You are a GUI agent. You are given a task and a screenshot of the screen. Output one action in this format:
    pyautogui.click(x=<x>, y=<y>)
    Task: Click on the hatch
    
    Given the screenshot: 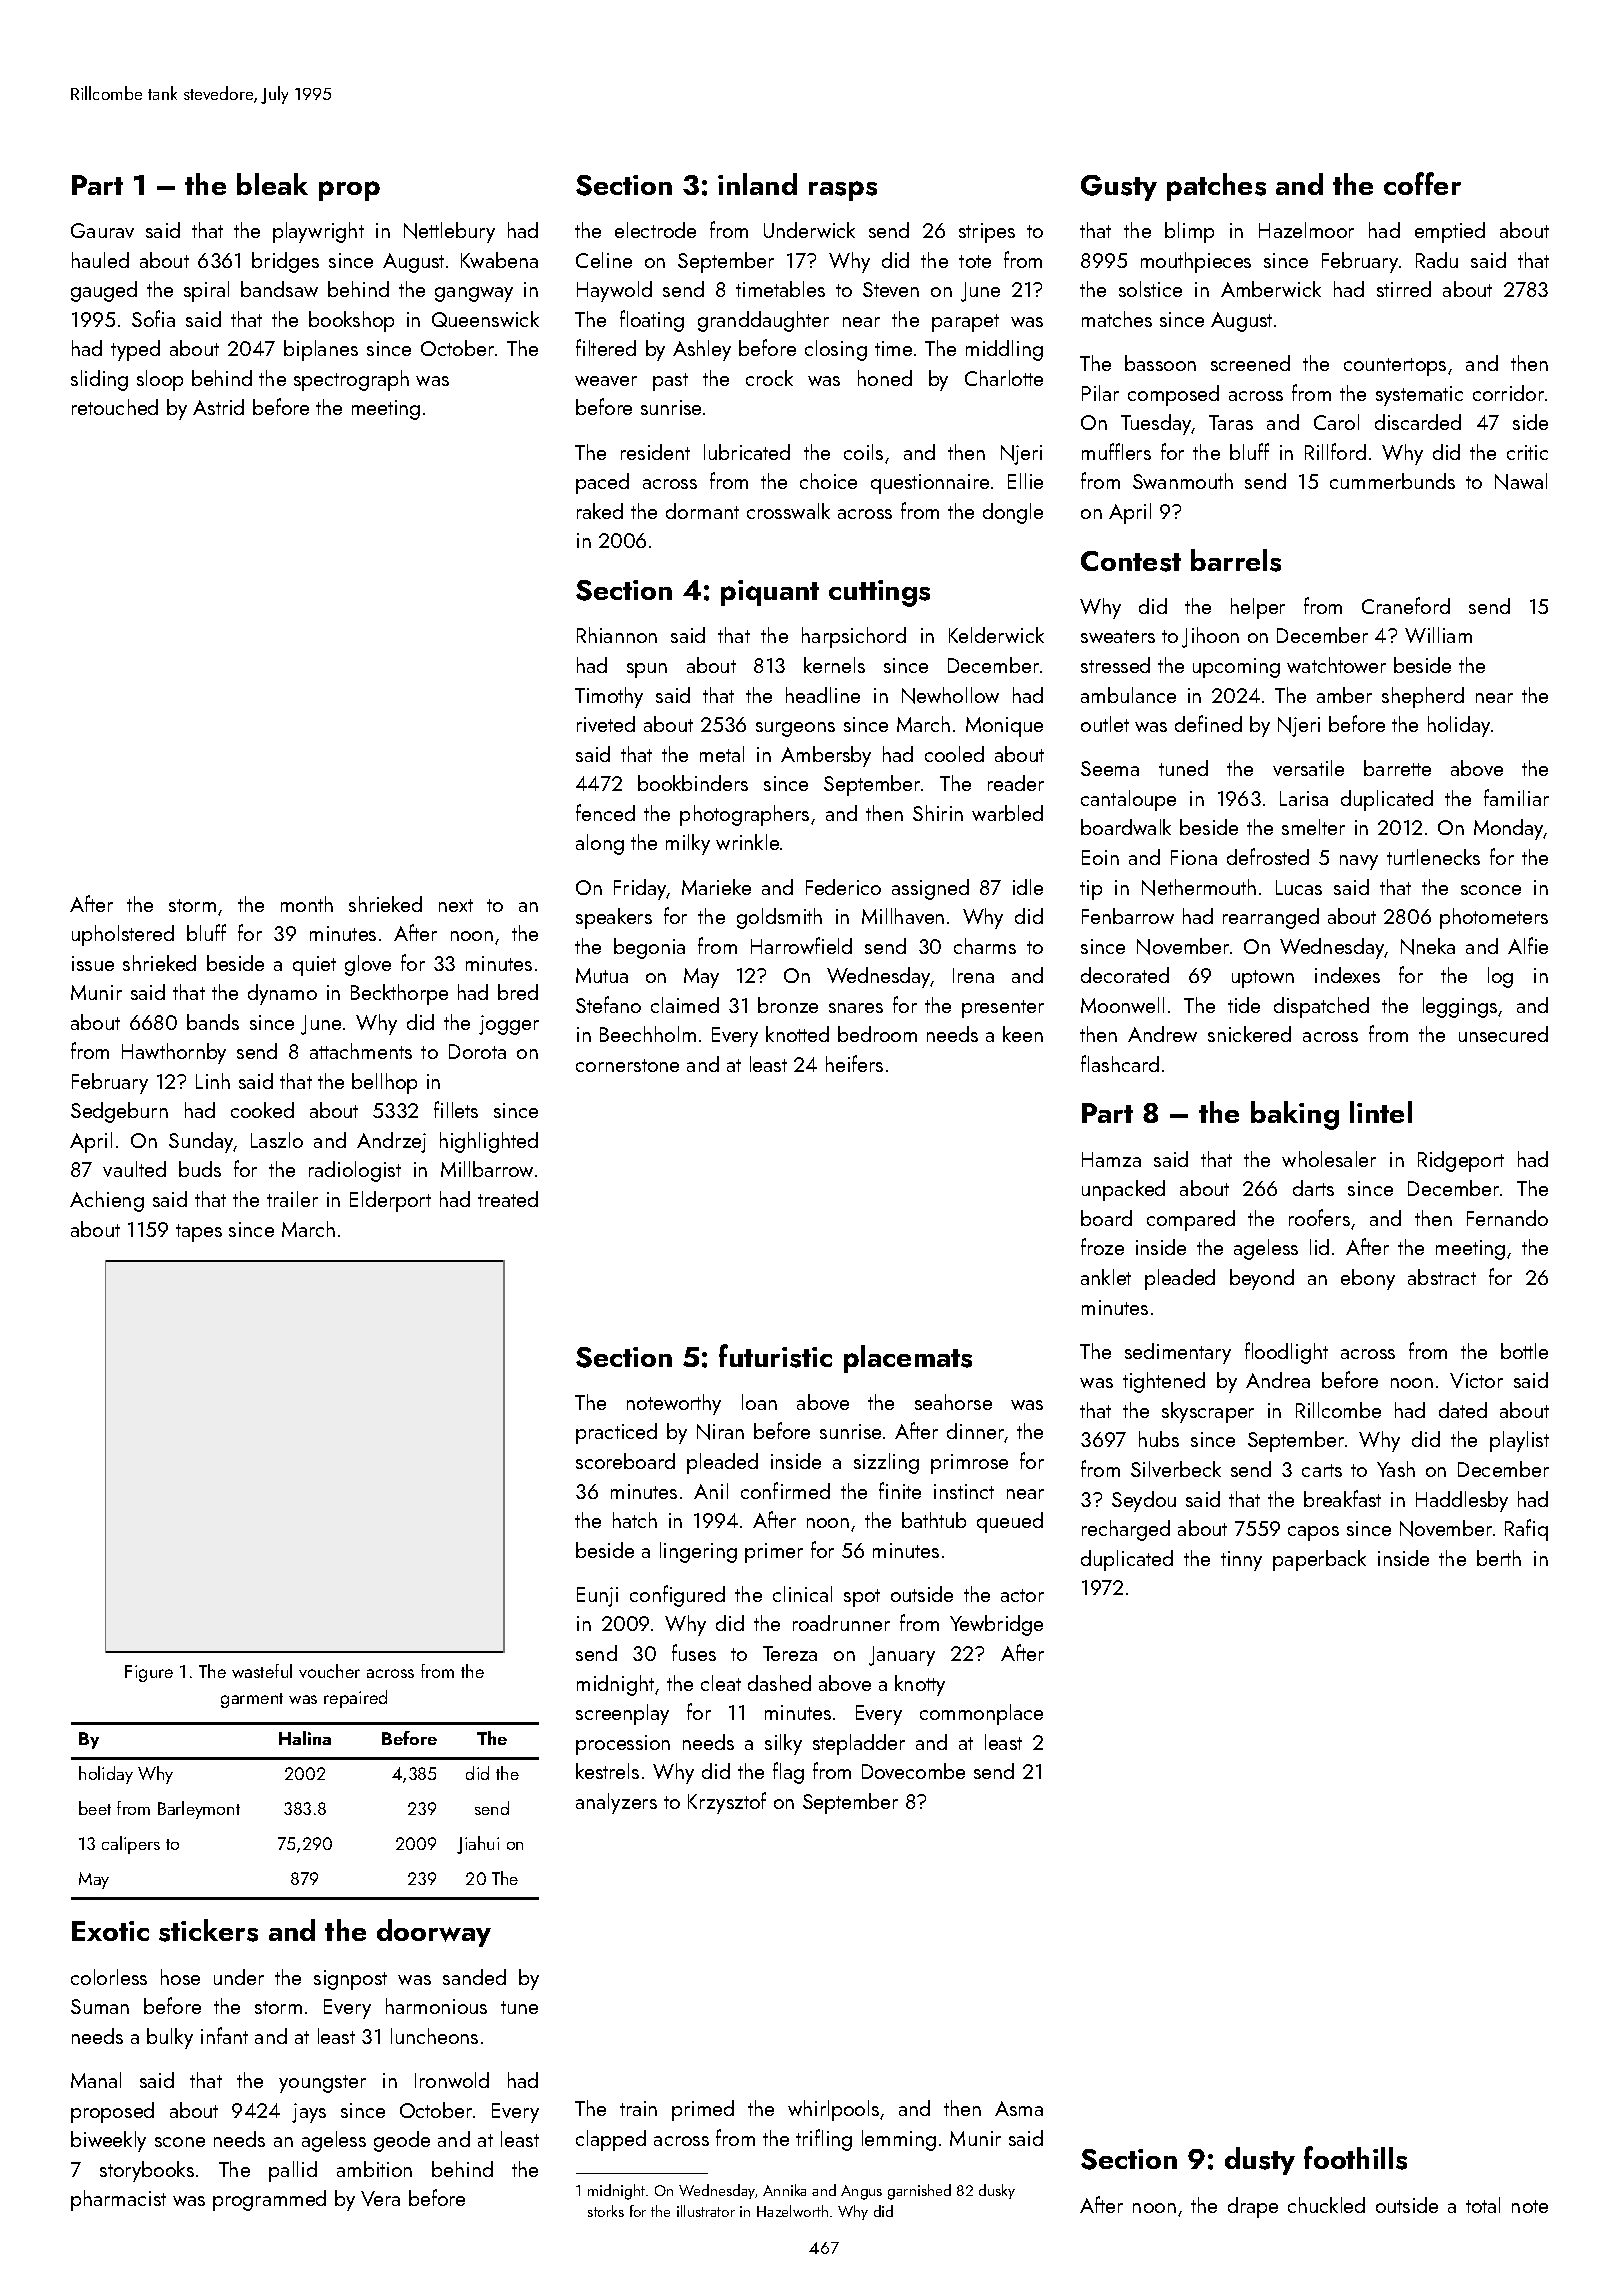 What is the action you would take?
    pyautogui.click(x=635, y=1520)
